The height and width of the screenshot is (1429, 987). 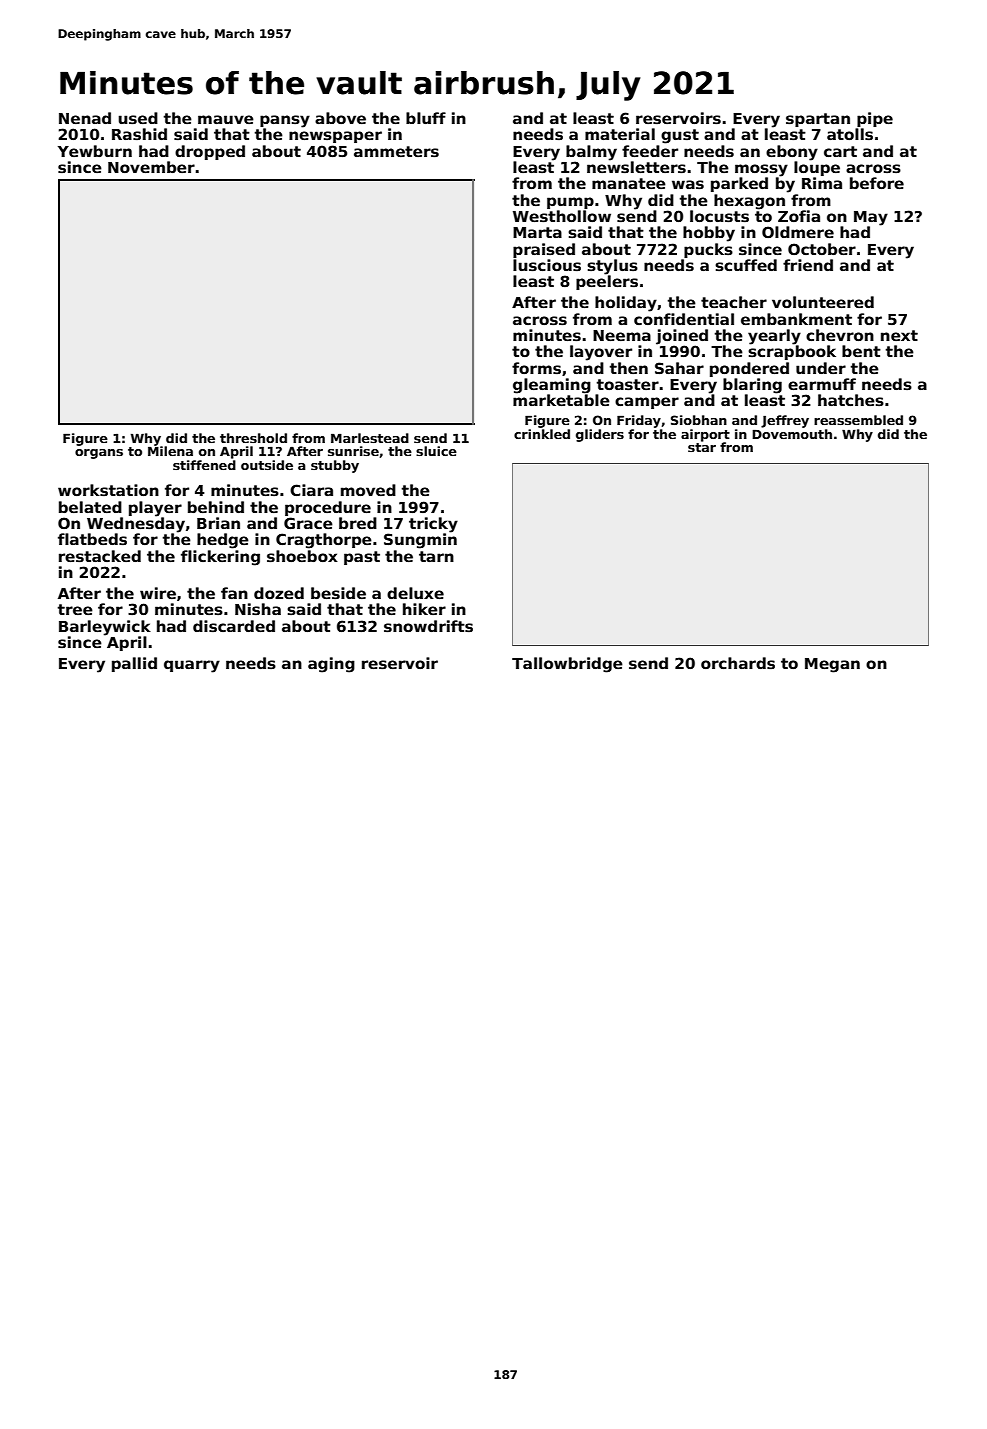 What do you see at coordinates (850, 134) in the screenshot?
I see `atolls` at bounding box center [850, 134].
